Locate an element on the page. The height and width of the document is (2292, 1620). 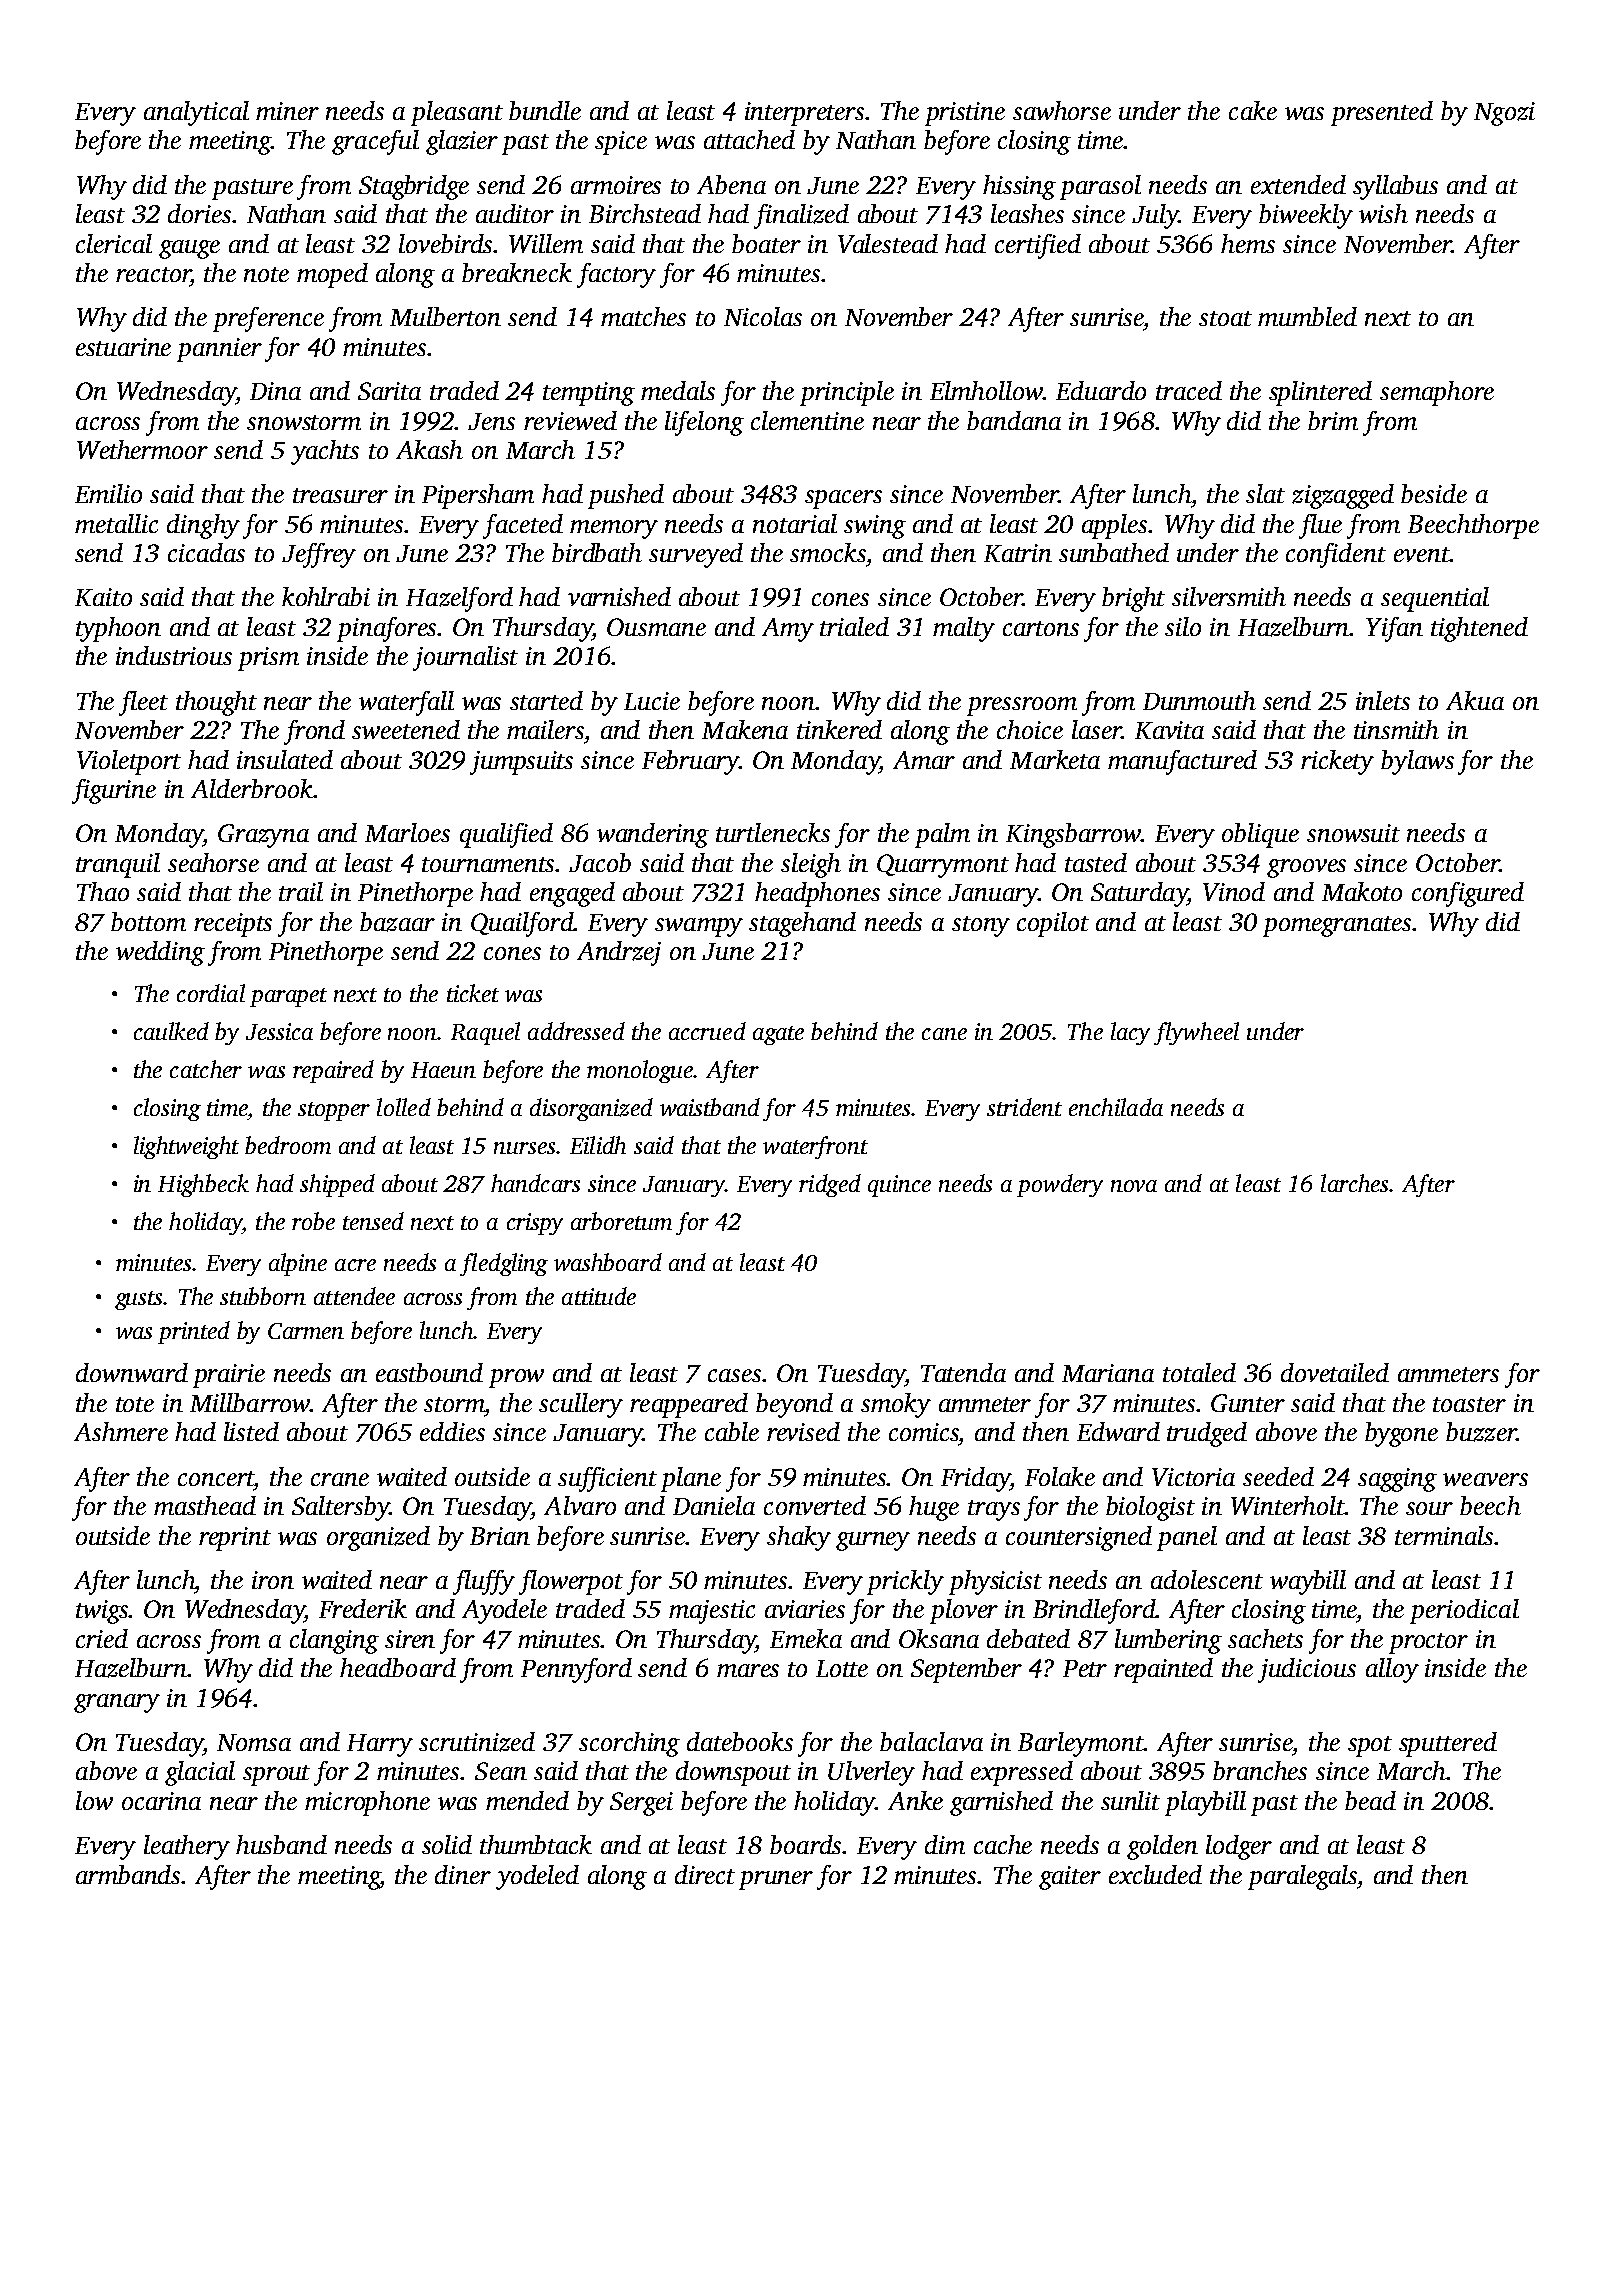
bundle is located at coordinates (545, 110).
